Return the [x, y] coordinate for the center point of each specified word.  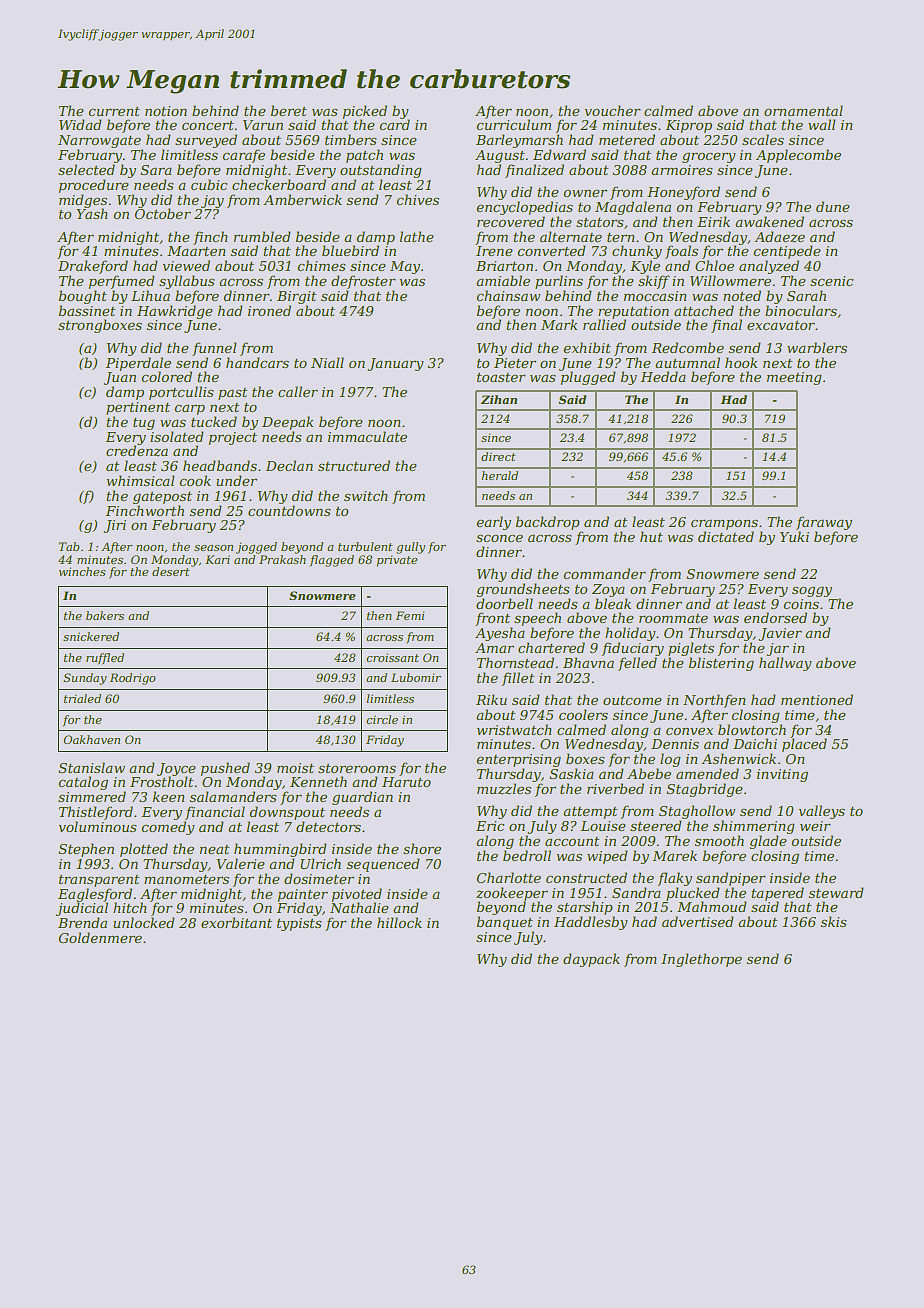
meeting [794, 378]
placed [804, 745]
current [114, 111]
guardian [362, 798]
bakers [105, 615]
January [395, 364]
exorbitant [236, 922]
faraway [824, 523]
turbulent [365, 546]
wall [822, 124]
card [394, 124]
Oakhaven [91, 739]
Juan [119, 378]
